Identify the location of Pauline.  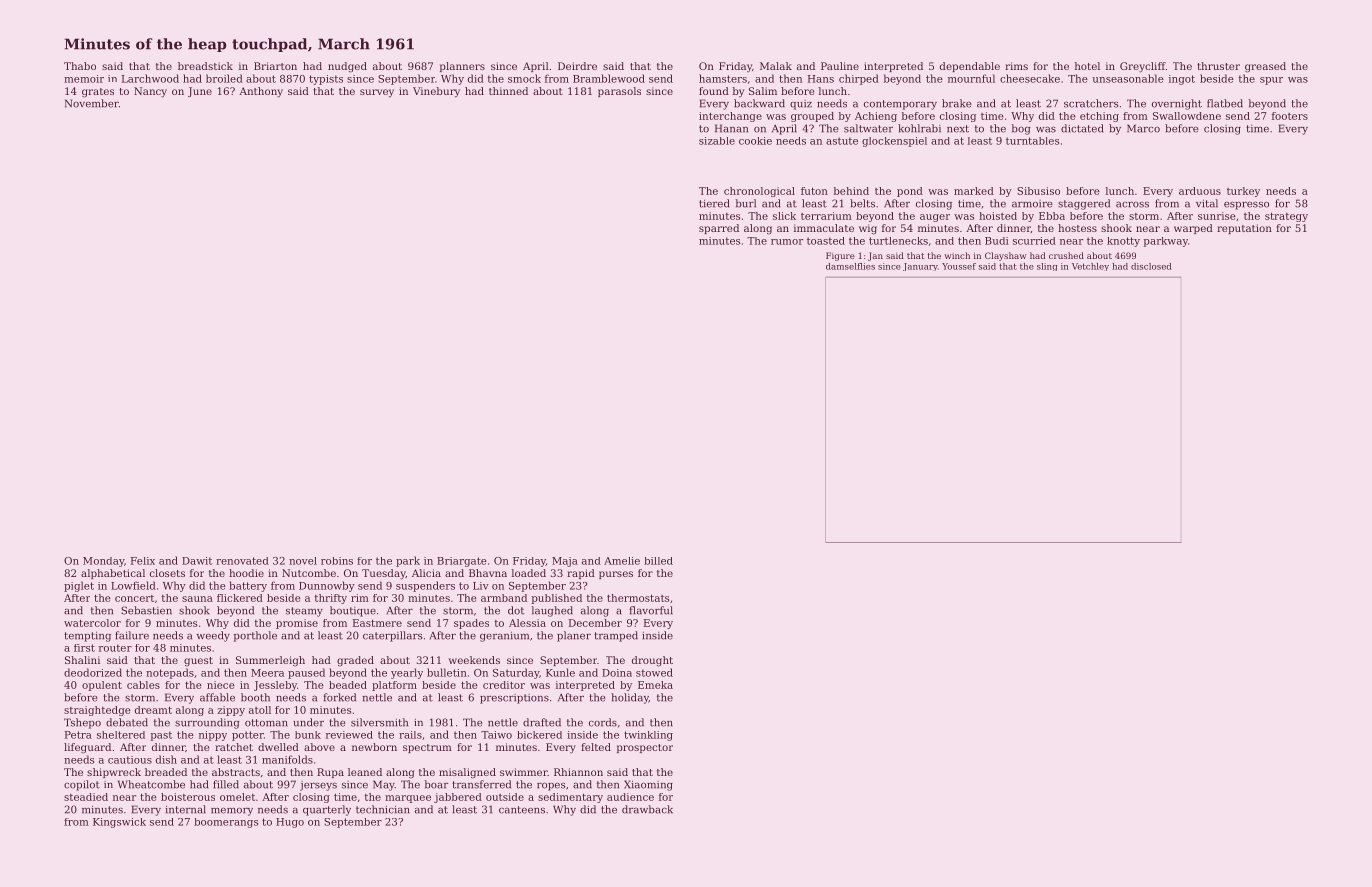
(840, 66).
